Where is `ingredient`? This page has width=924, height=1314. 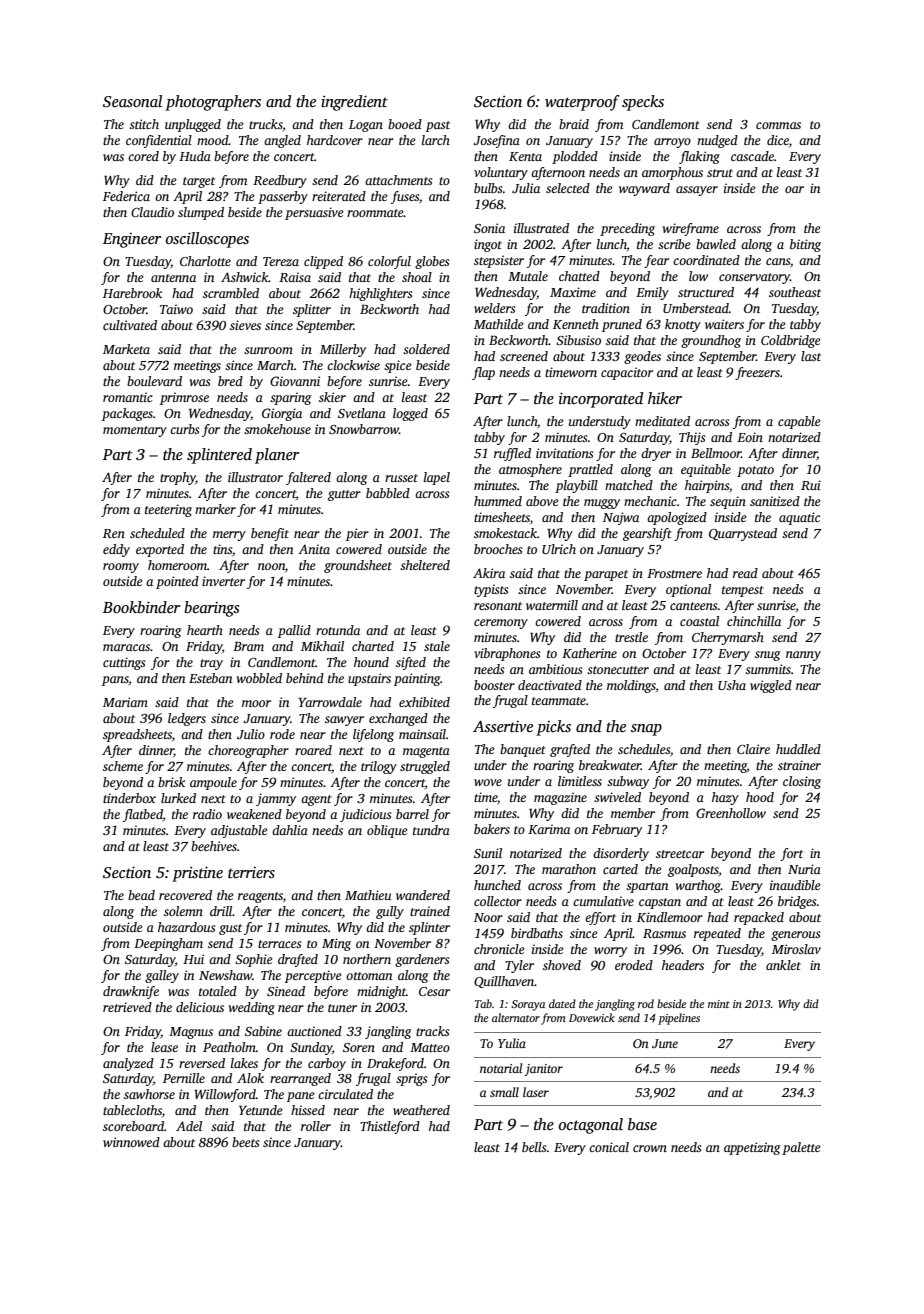 ingredient is located at coordinates (354, 103).
